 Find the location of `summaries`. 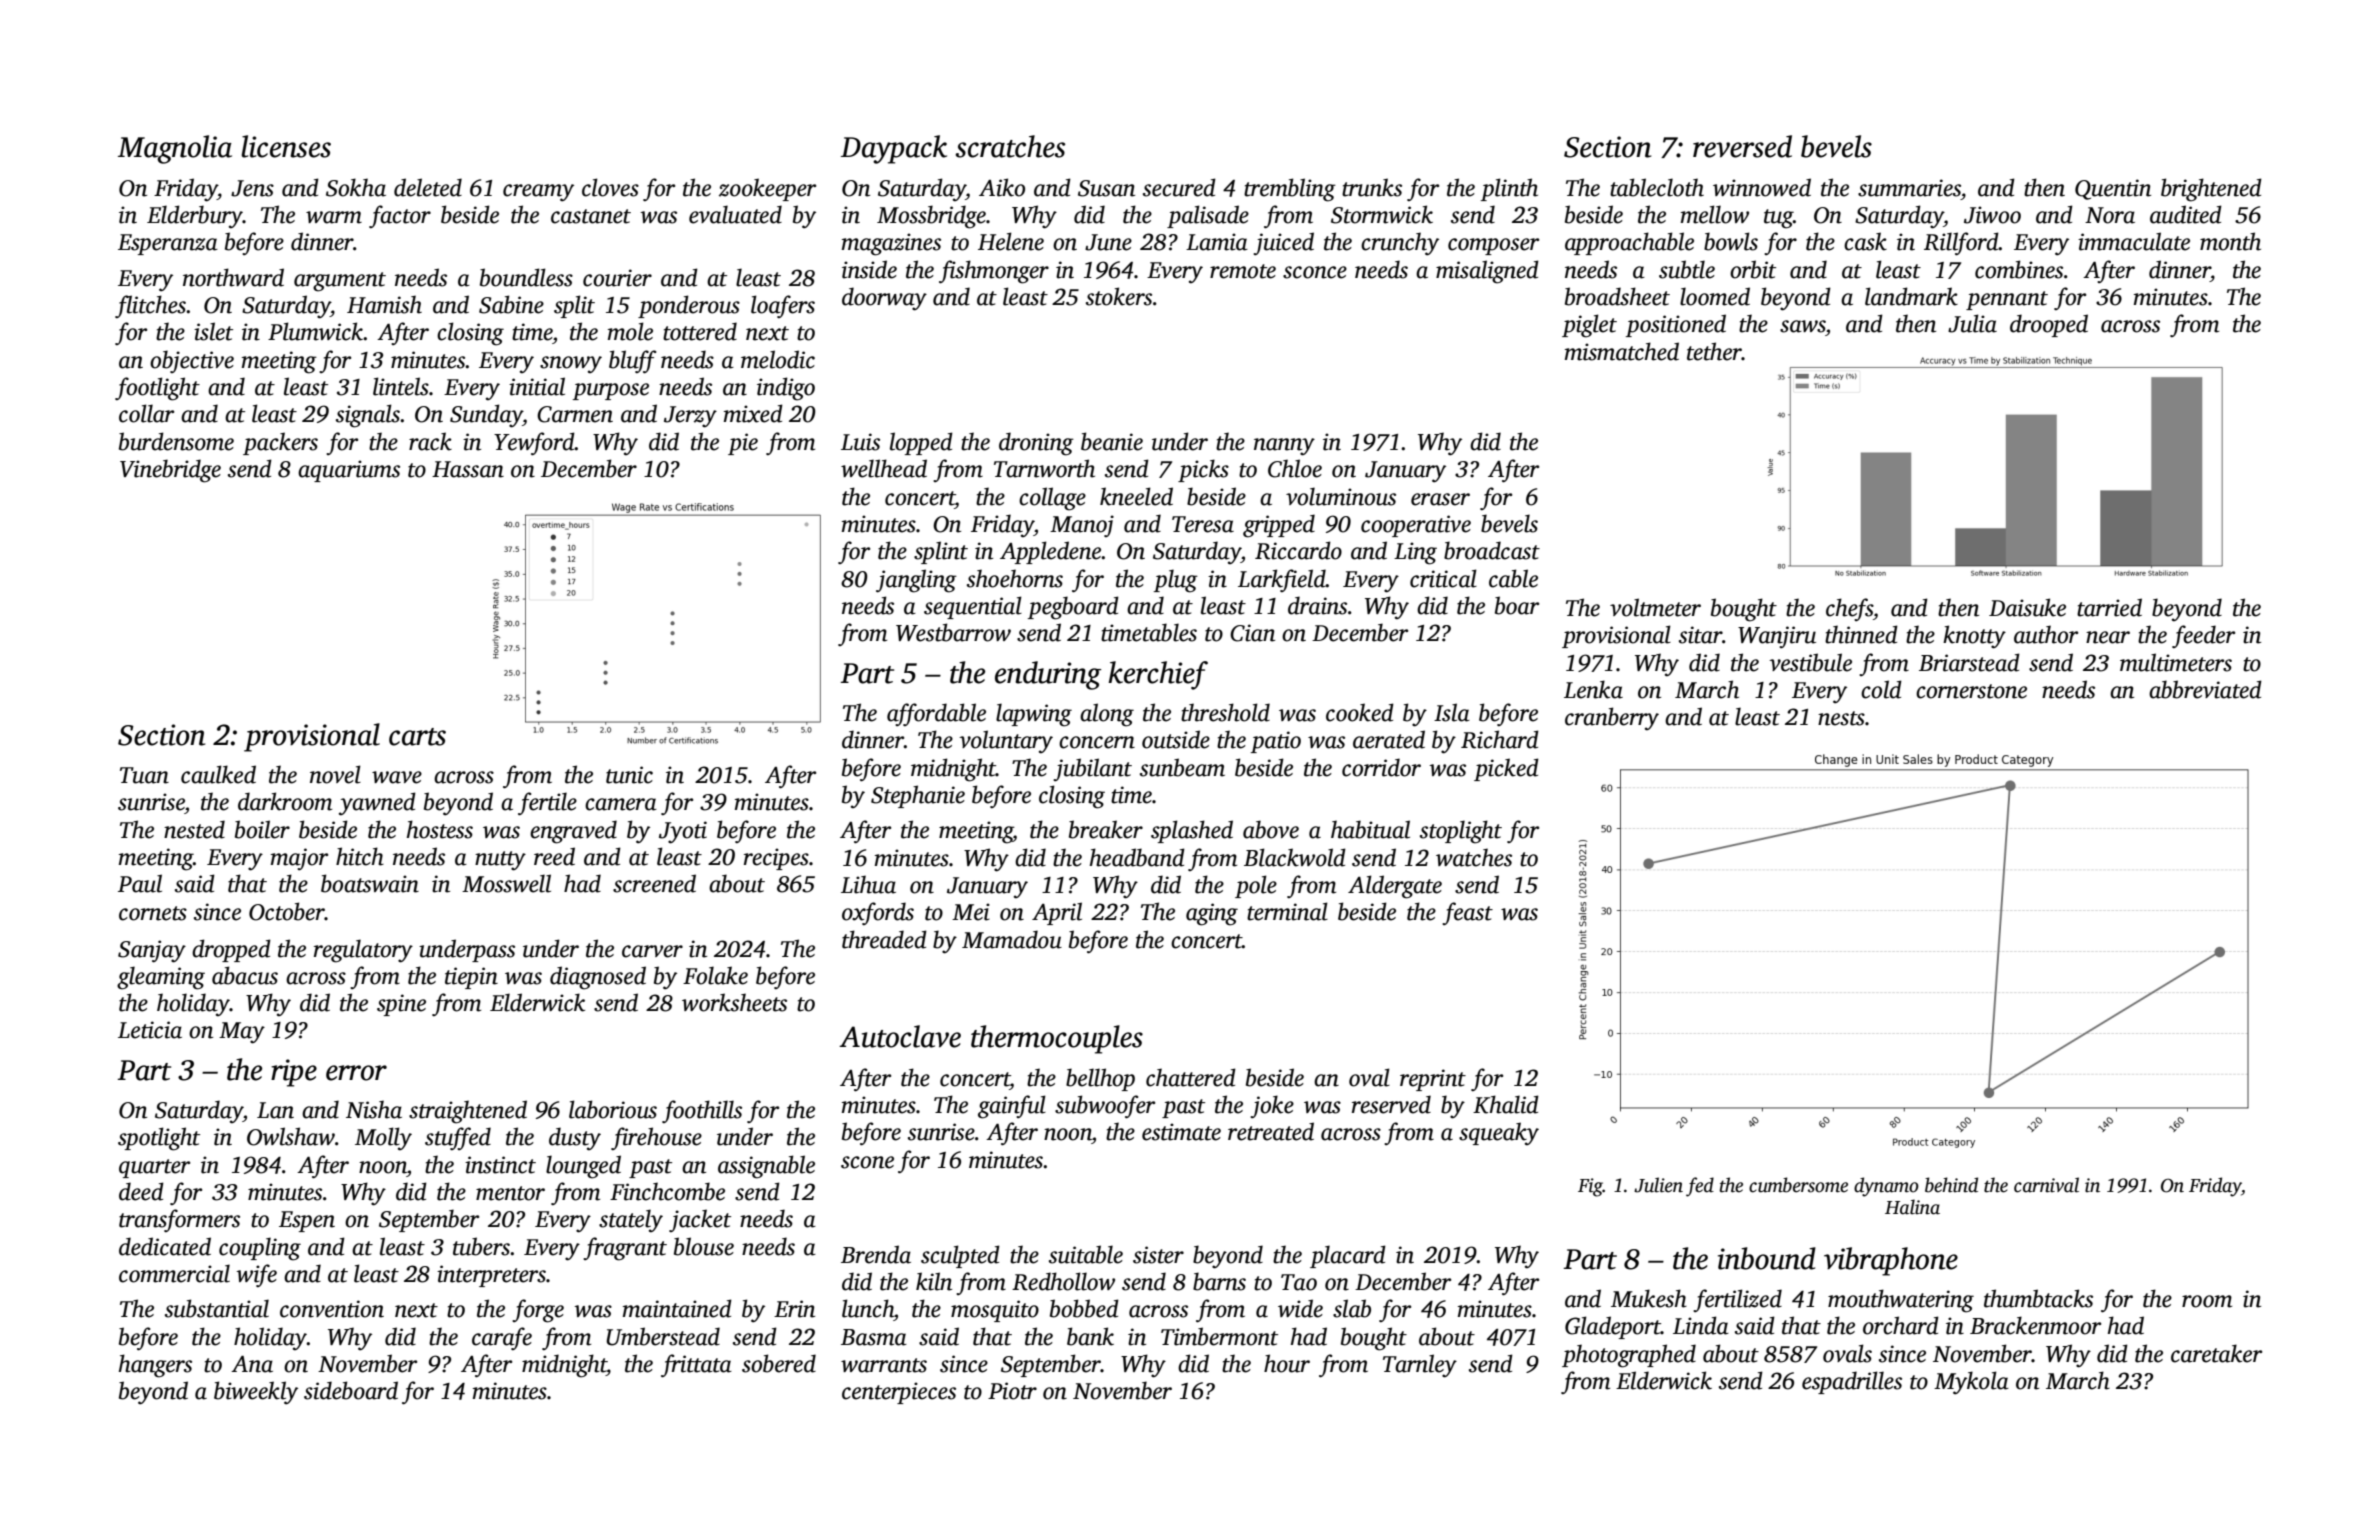

summaries is located at coordinates (1909, 188).
